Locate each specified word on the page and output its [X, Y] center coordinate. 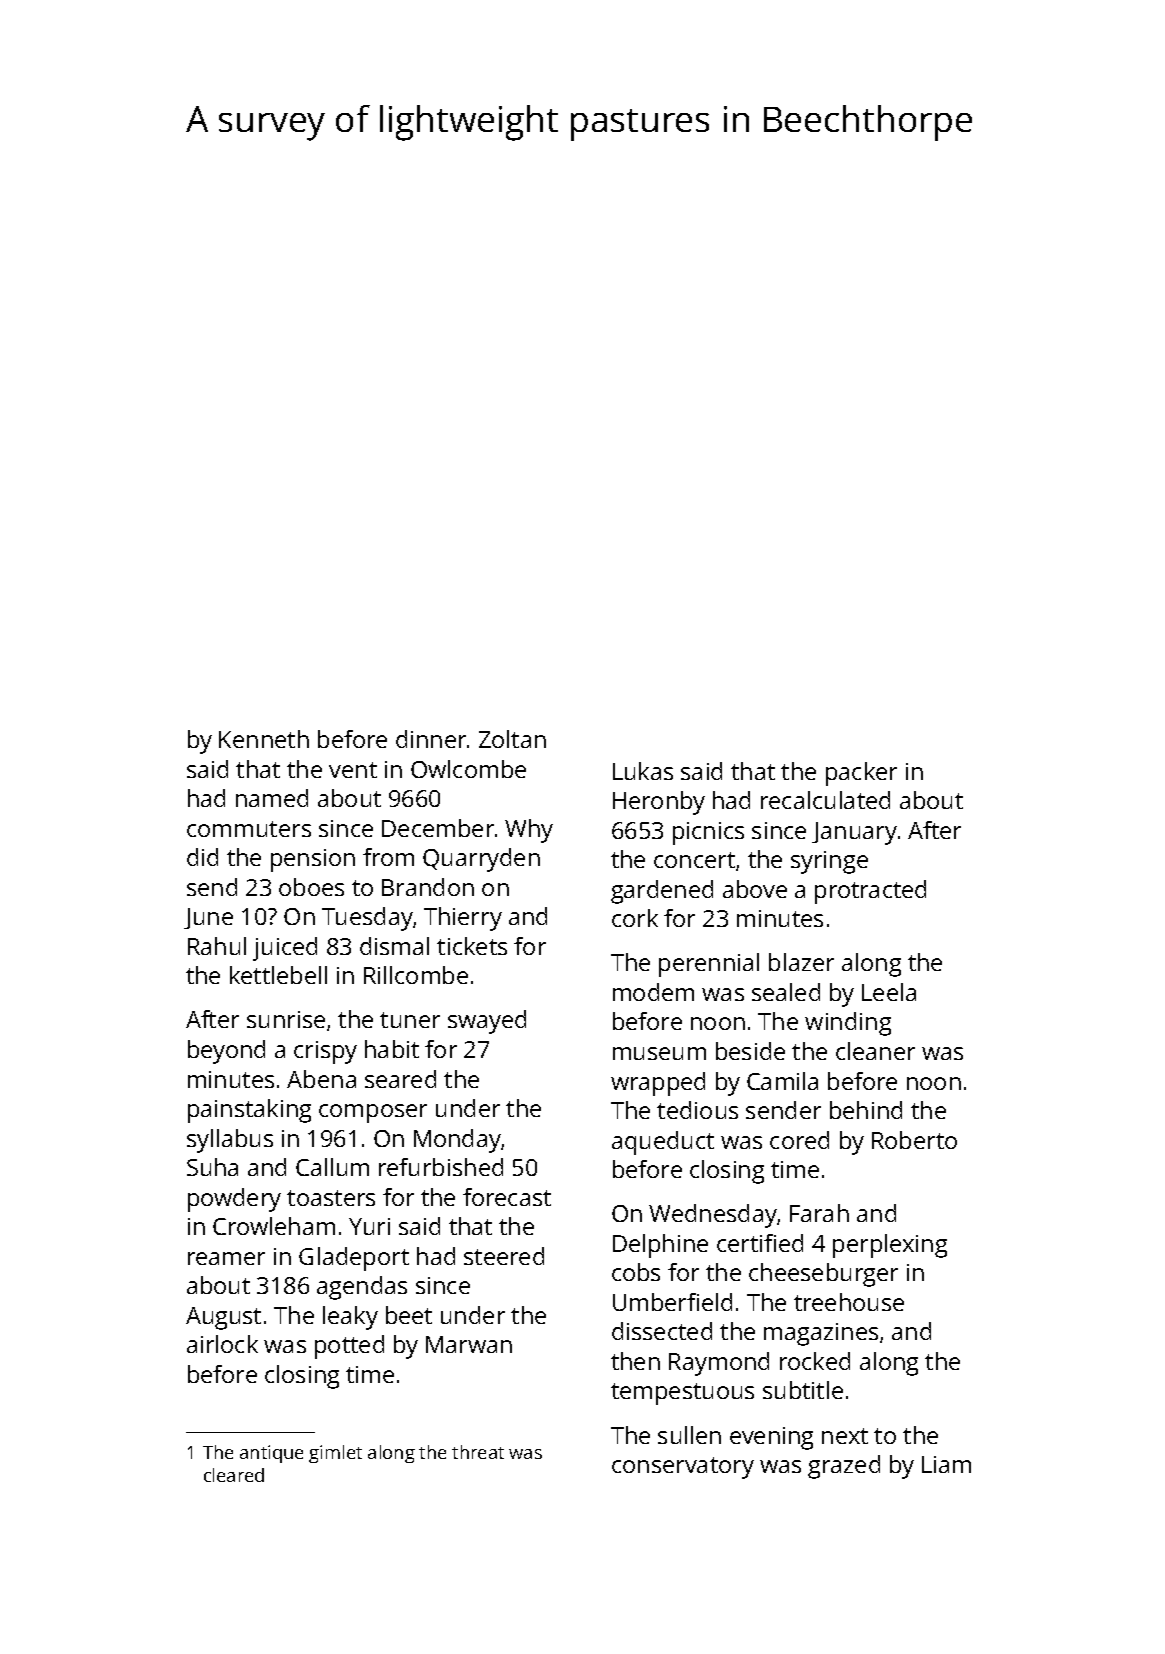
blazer [801, 962]
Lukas [643, 771]
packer [861, 774]
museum [659, 1053]
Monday [457, 1141]
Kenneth [264, 739]
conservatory [683, 1468]
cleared [234, 1475]
